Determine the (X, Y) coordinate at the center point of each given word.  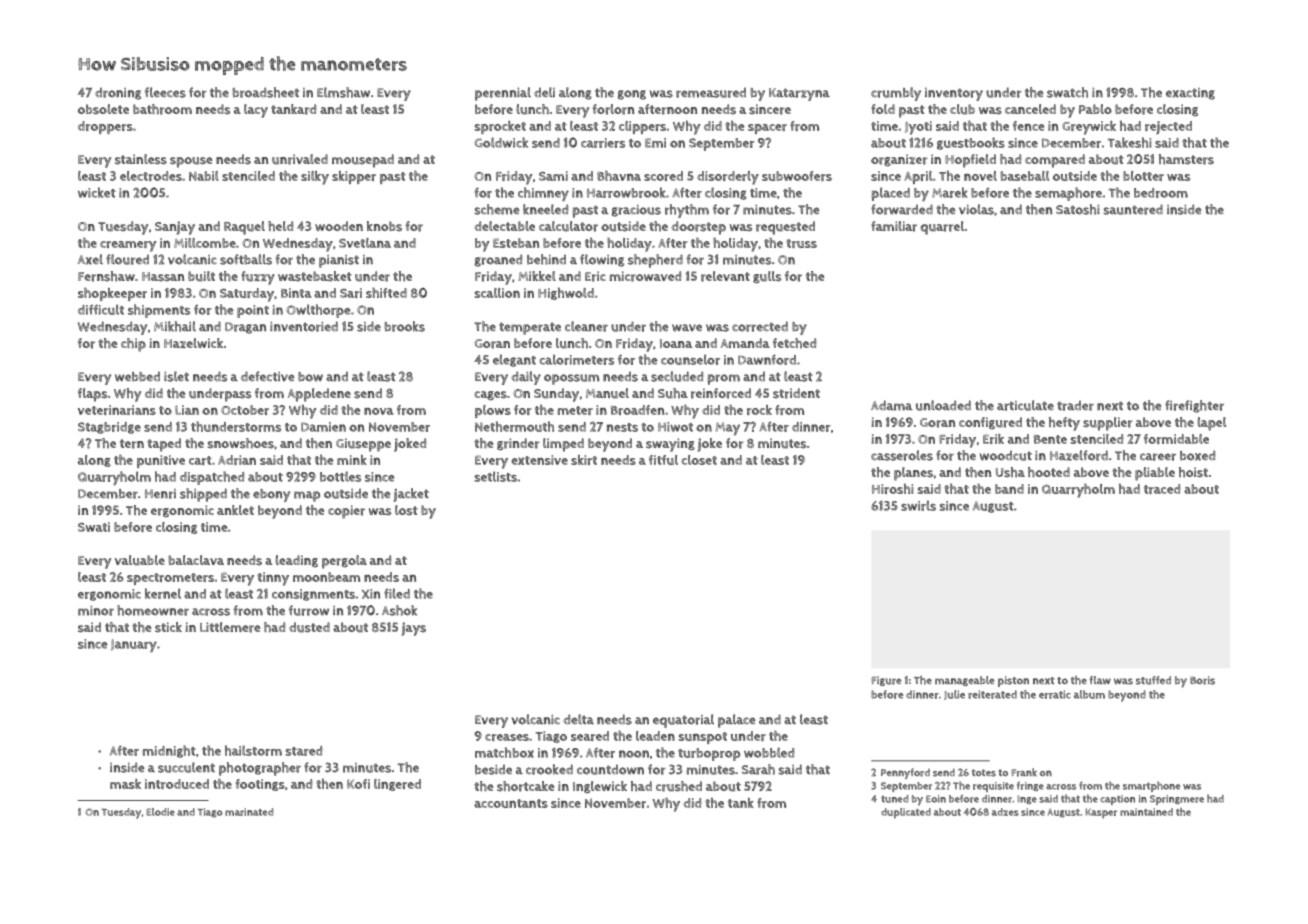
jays (413, 629)
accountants (511, 803)
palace (737, 721)
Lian (187, 410)
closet (699, 460)
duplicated (906, 813)
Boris (1202, 680)
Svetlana (365, 243)
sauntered (1133, 209)
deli (544, 92)
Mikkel (537, 276)
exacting (1190, 94)
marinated (249, 812)
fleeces (165, 92)
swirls (918, 505)
